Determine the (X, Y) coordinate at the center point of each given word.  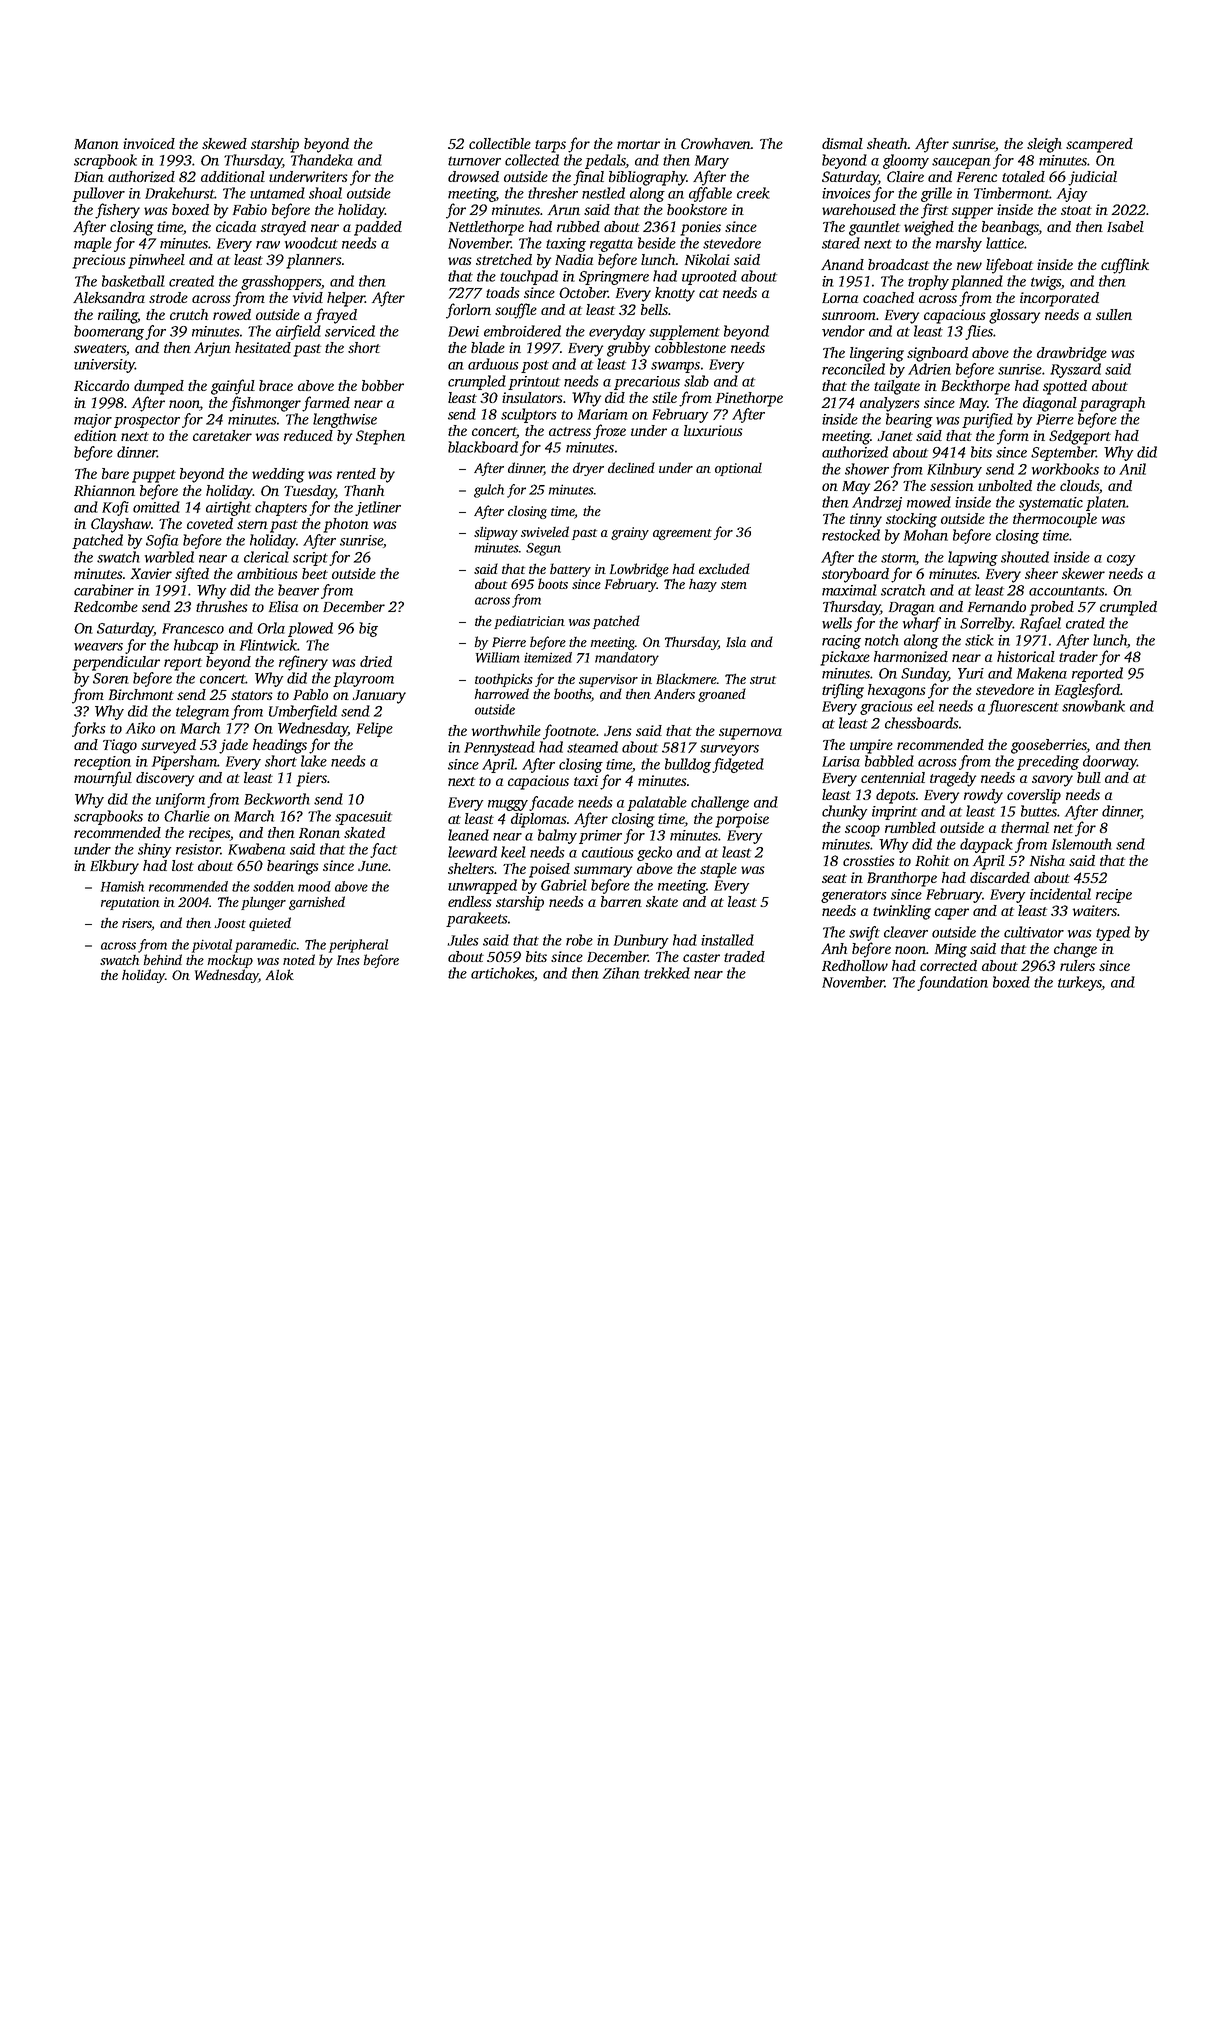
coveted (210, 523)
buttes (1039, 811)
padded (378, 228)
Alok (280, 974)
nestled (603, 193)
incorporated (1059, 299)
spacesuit (363, 818)
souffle (516, 311)
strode (168, 297)
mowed (929, 502)
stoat (1076, 210)
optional (738, 469)
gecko (654, 853)
